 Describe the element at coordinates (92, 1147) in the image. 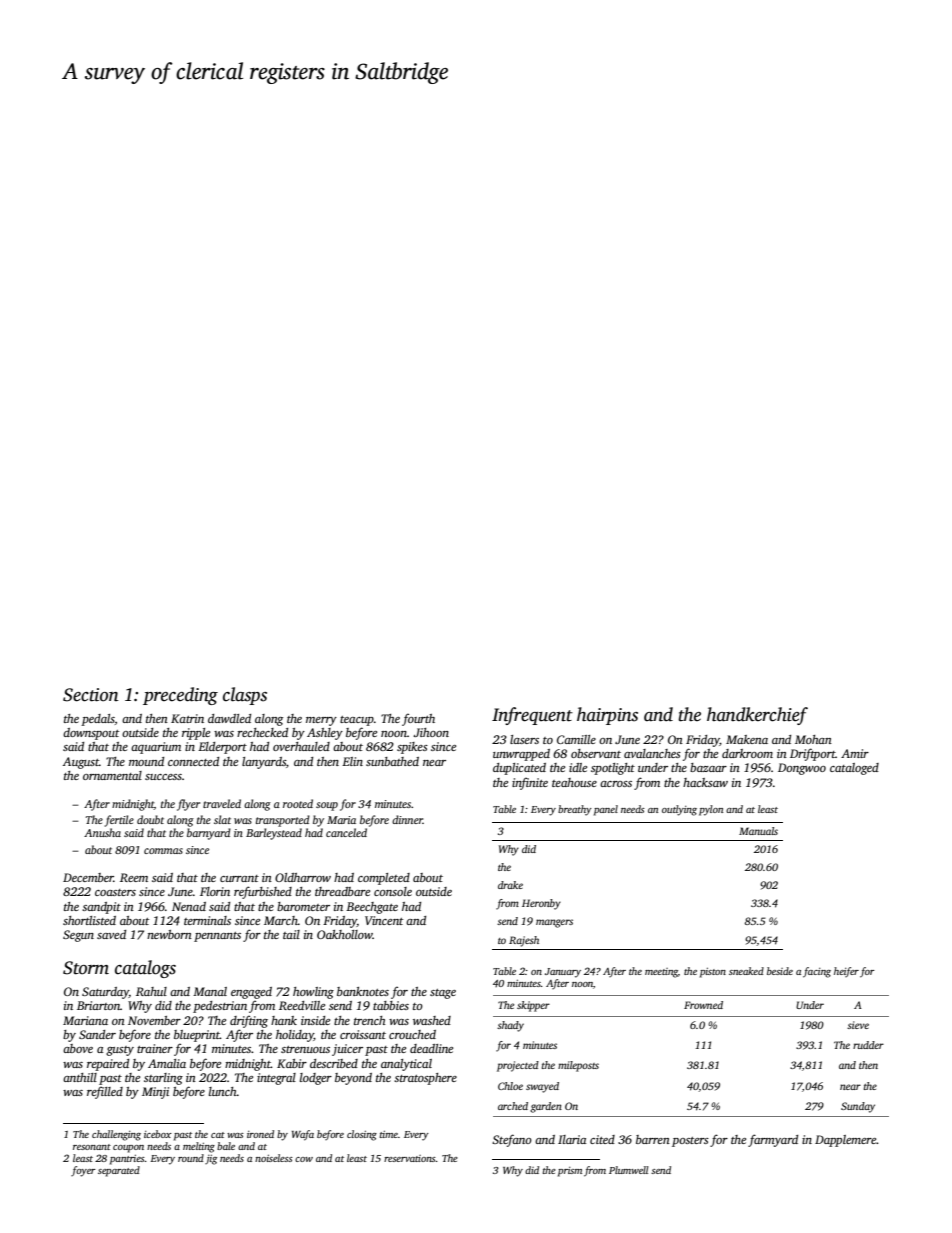

I see `resonant` at that location.
